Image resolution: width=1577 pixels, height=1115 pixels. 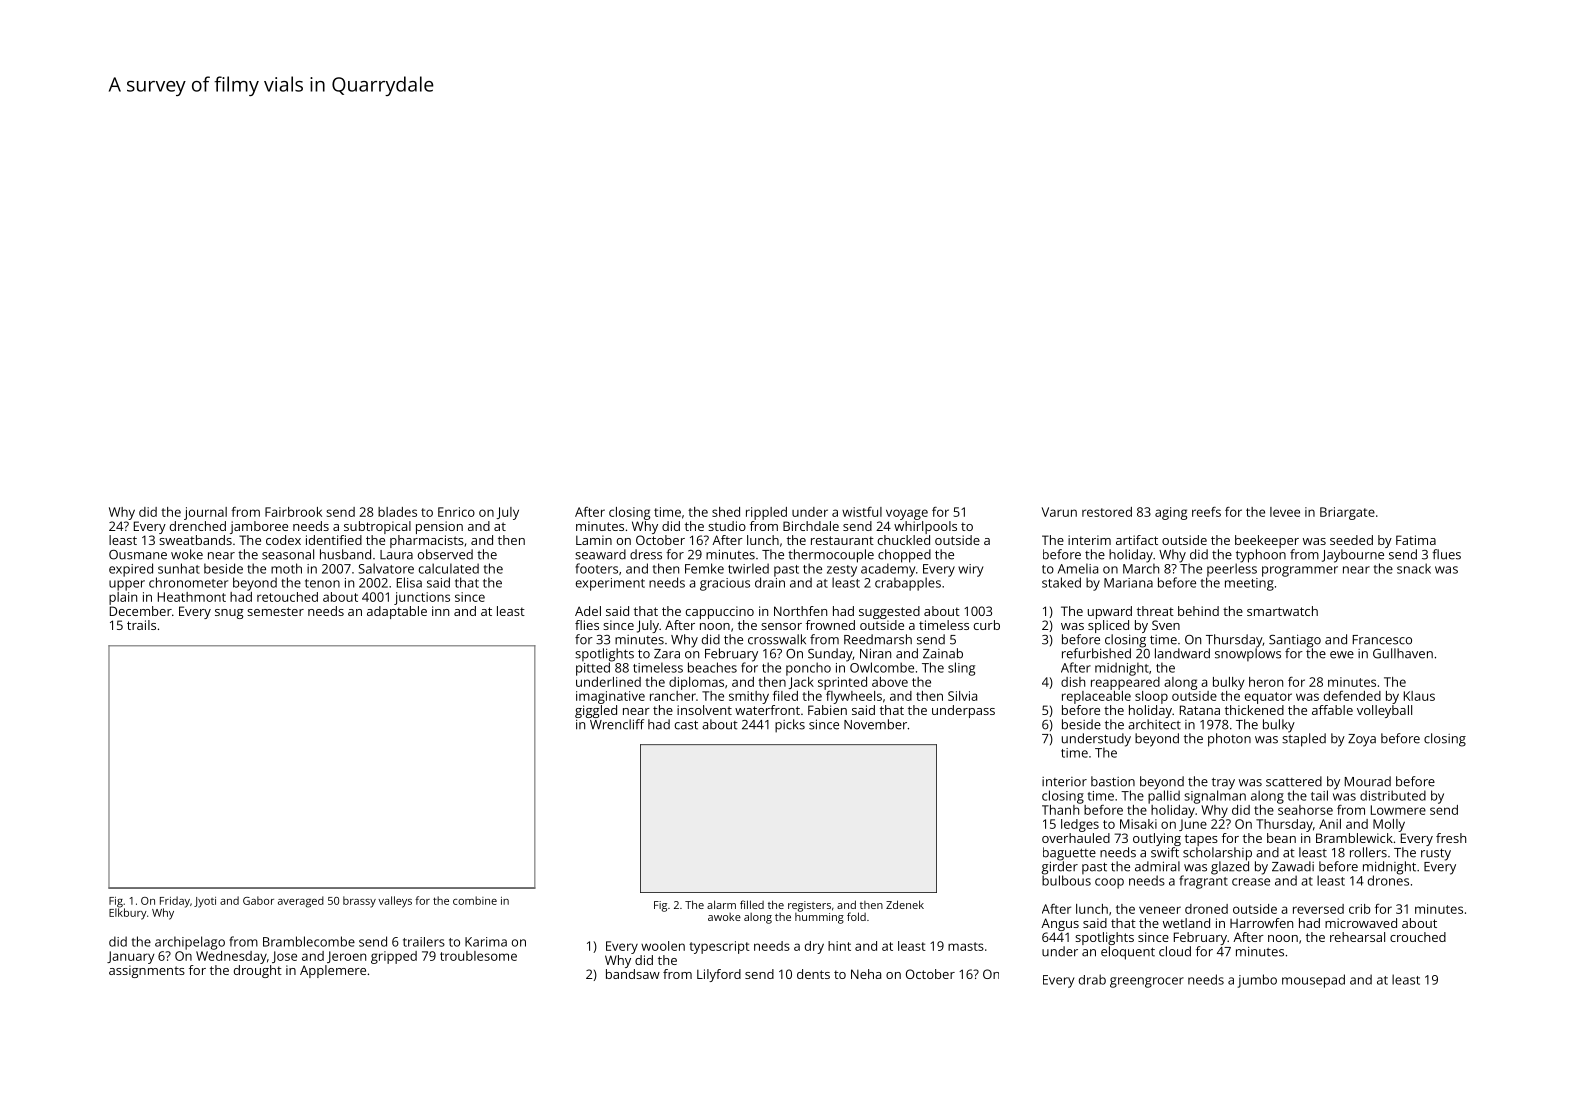 I want to click on seeded, so click(x=1351, y=540).
